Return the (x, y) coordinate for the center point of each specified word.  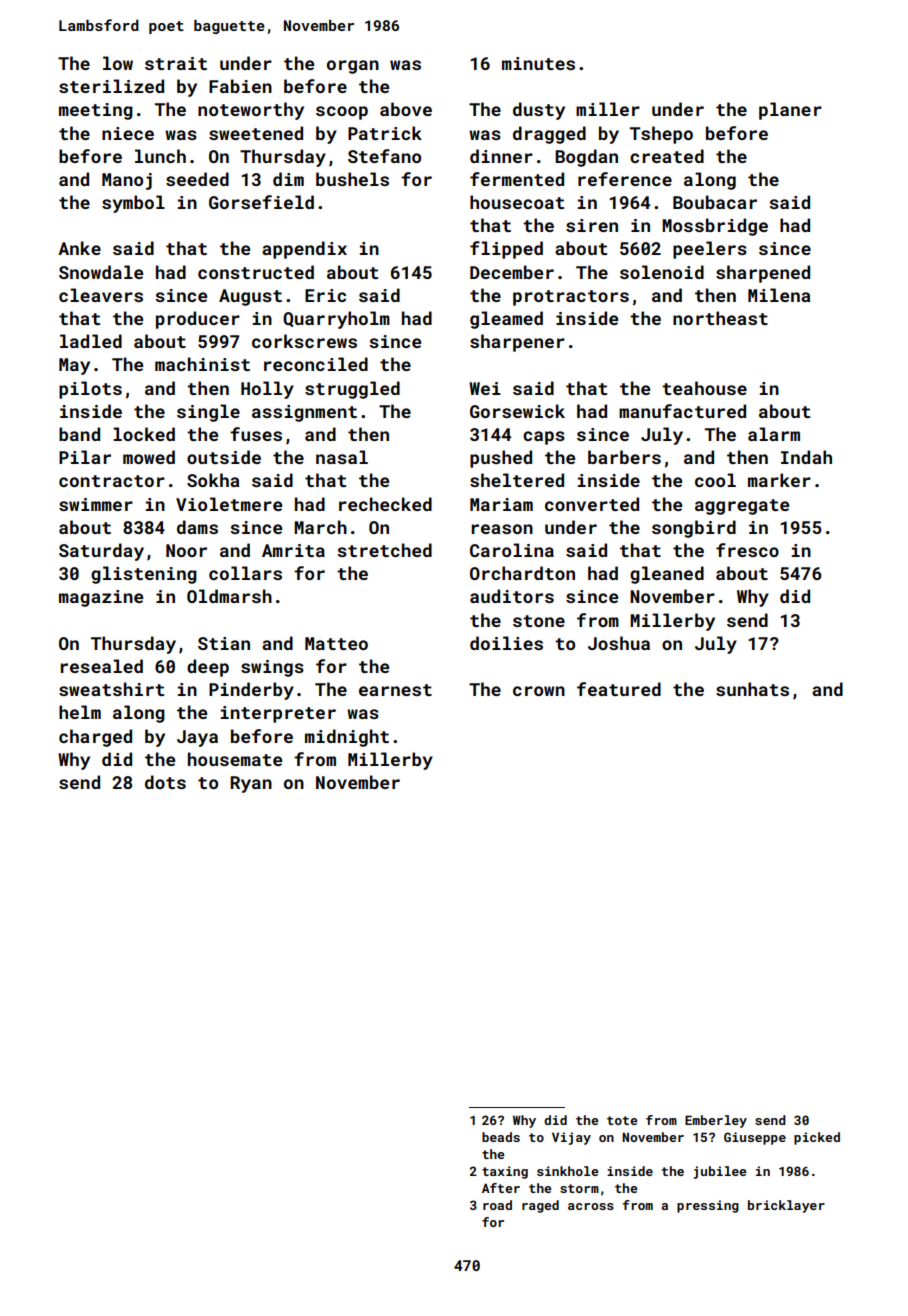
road (497, 1205)
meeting (96, 111)
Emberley (716, 1121)
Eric (325, 295)
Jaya (197, 738)
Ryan (251, 784)
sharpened (763, 274)
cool (715, 480)
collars (245, 573)
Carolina (512, 550)
